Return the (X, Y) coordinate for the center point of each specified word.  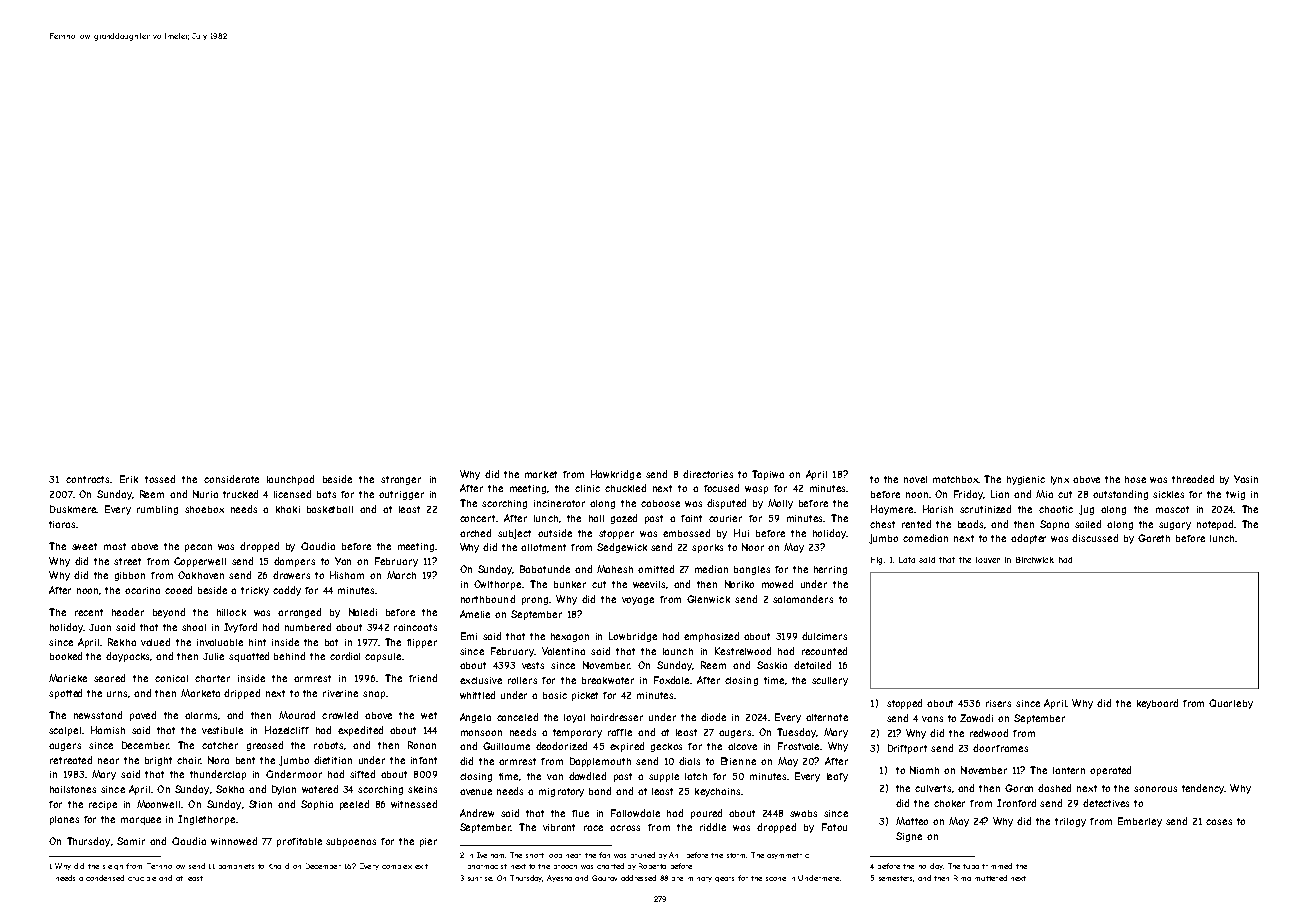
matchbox (955, 479)
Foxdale (671, 680)
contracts (87, 479)
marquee (141, 821)
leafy (837, 777)
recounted (824, 651)
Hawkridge (616, 475)
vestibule (222, 730)
